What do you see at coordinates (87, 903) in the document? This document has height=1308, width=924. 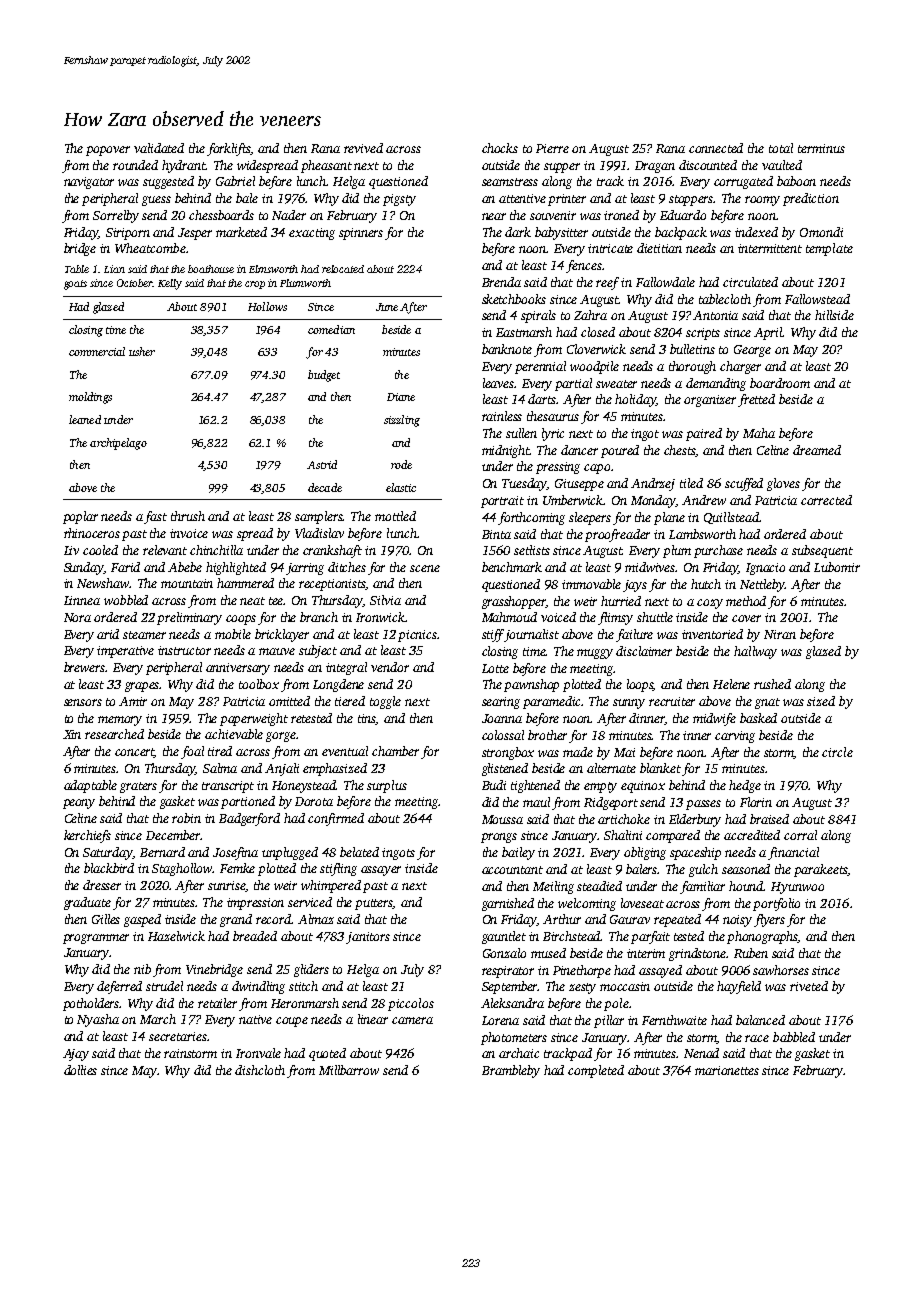 I see `graduate` at bounding box center [87, 903].
